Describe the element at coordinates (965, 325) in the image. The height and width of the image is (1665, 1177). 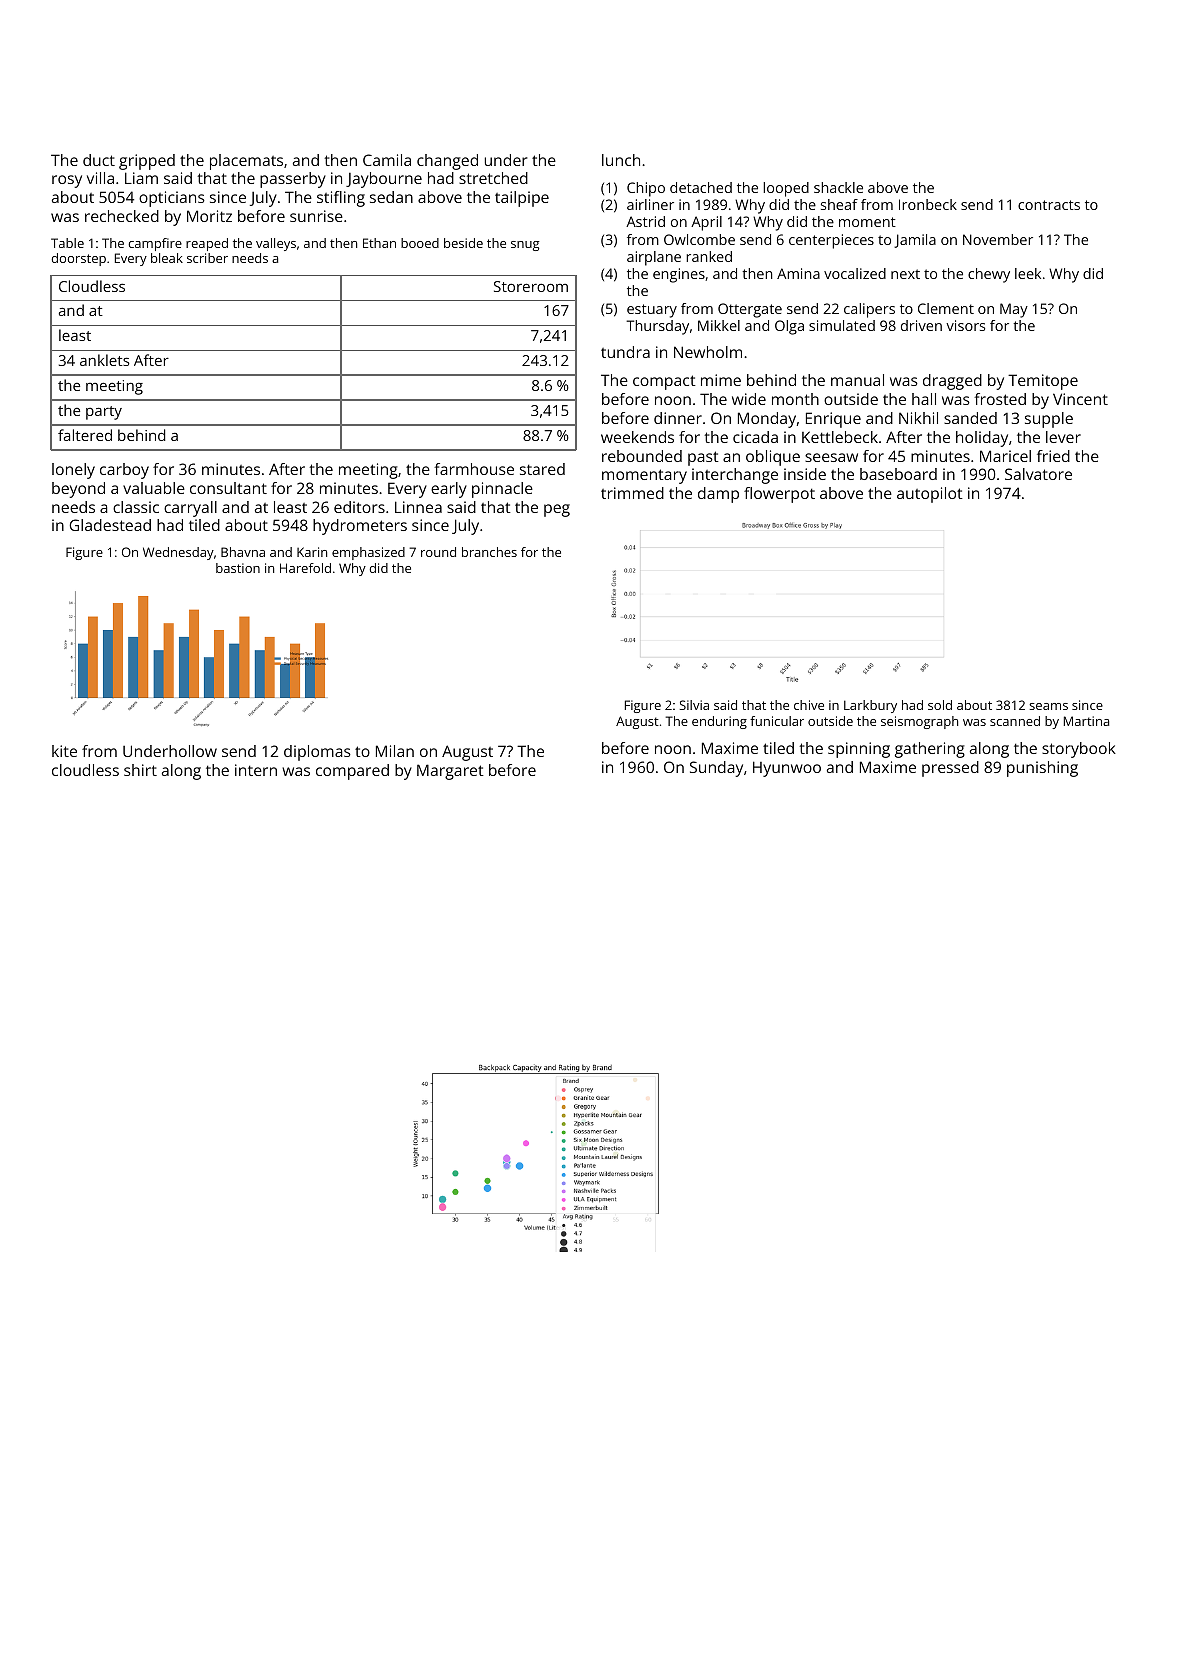
I see `visors` at that location.
